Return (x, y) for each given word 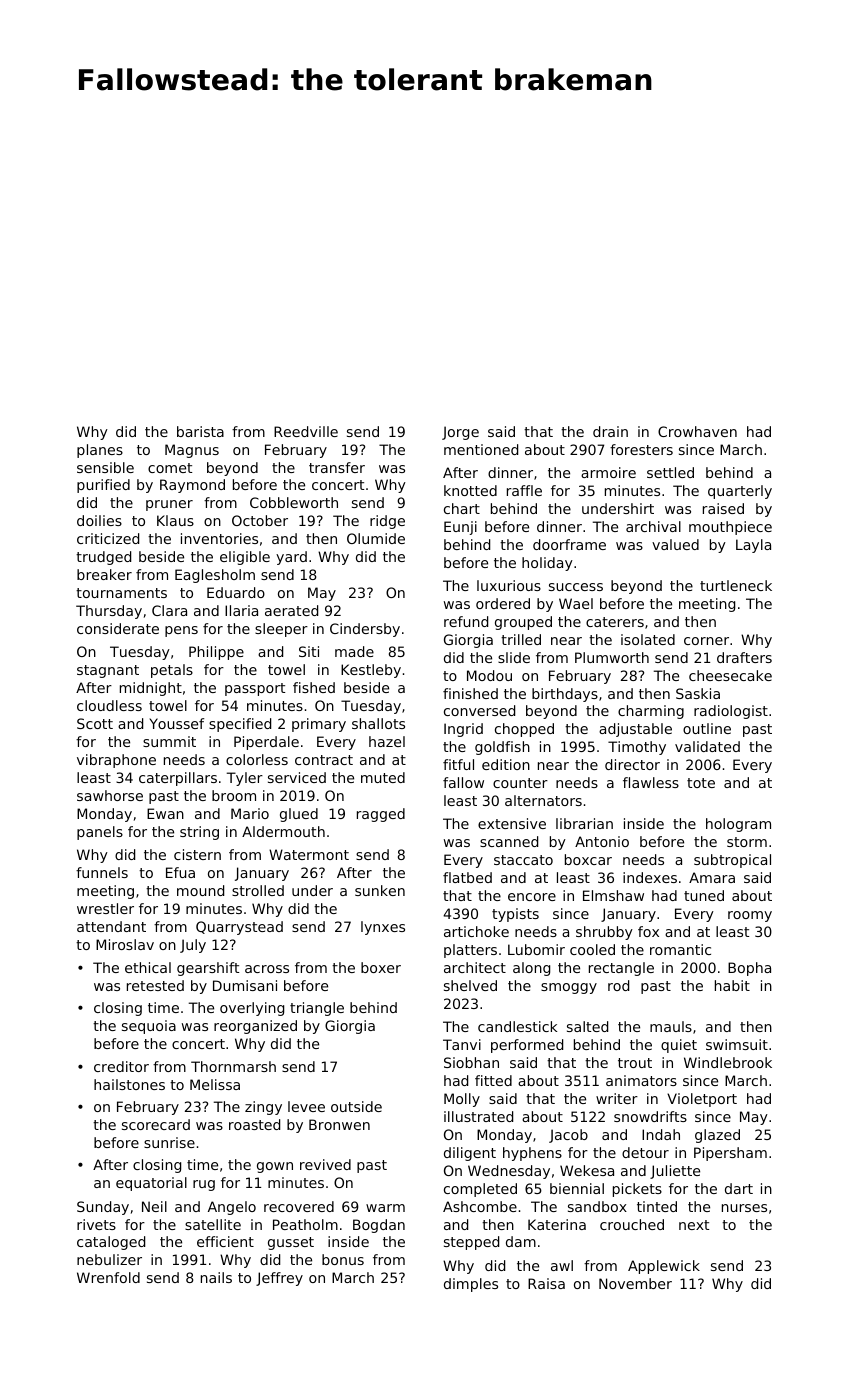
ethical (148, 967)
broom (234, 795)
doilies (99, 520)
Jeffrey (279, 1279)
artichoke (476, 931)
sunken (380, 890)
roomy (750, 916)
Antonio (602, 841)
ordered (503, 603)
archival (653, 526)
